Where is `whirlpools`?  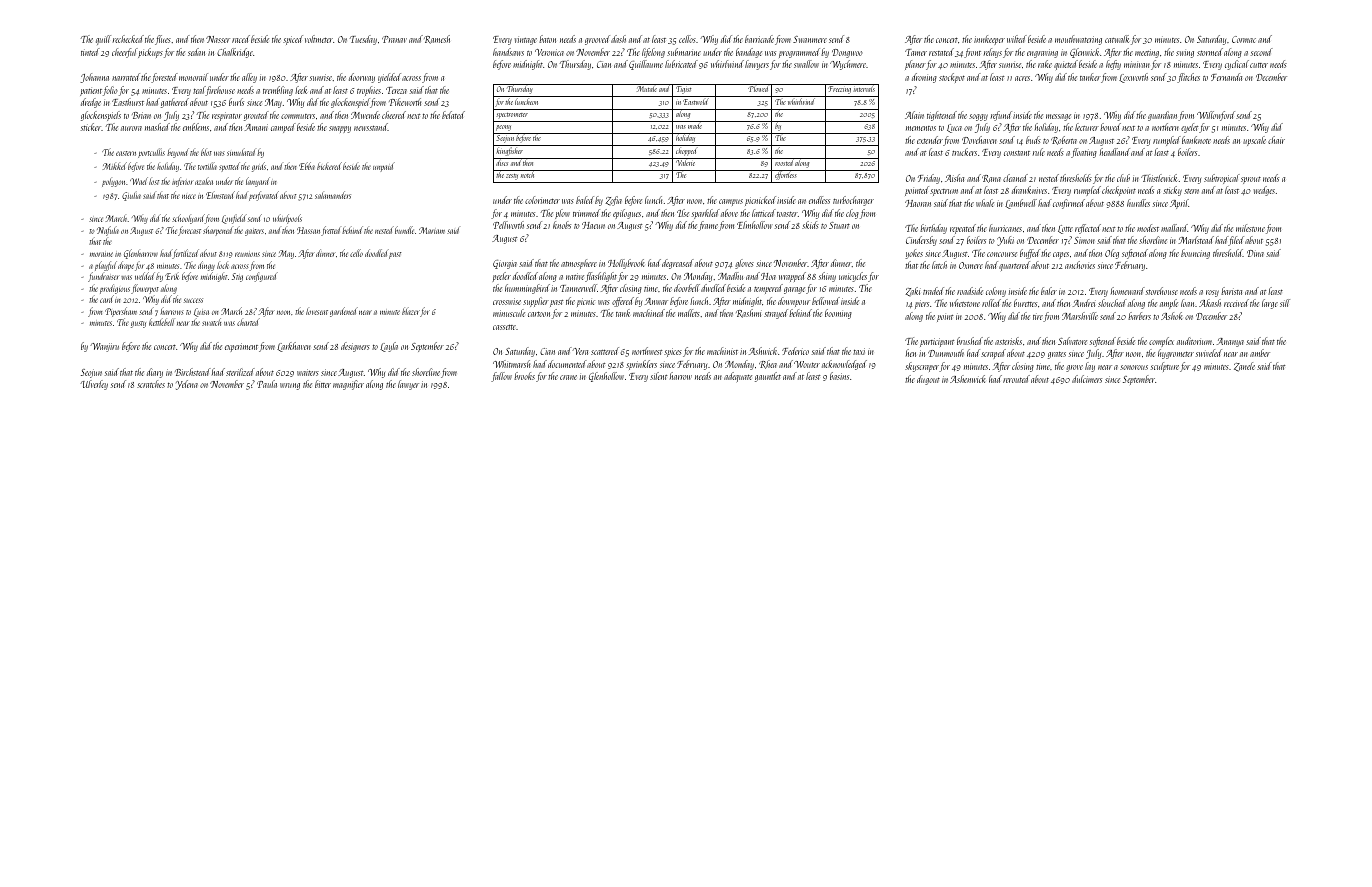 whirlpools is located at coordinates (287, 219).
